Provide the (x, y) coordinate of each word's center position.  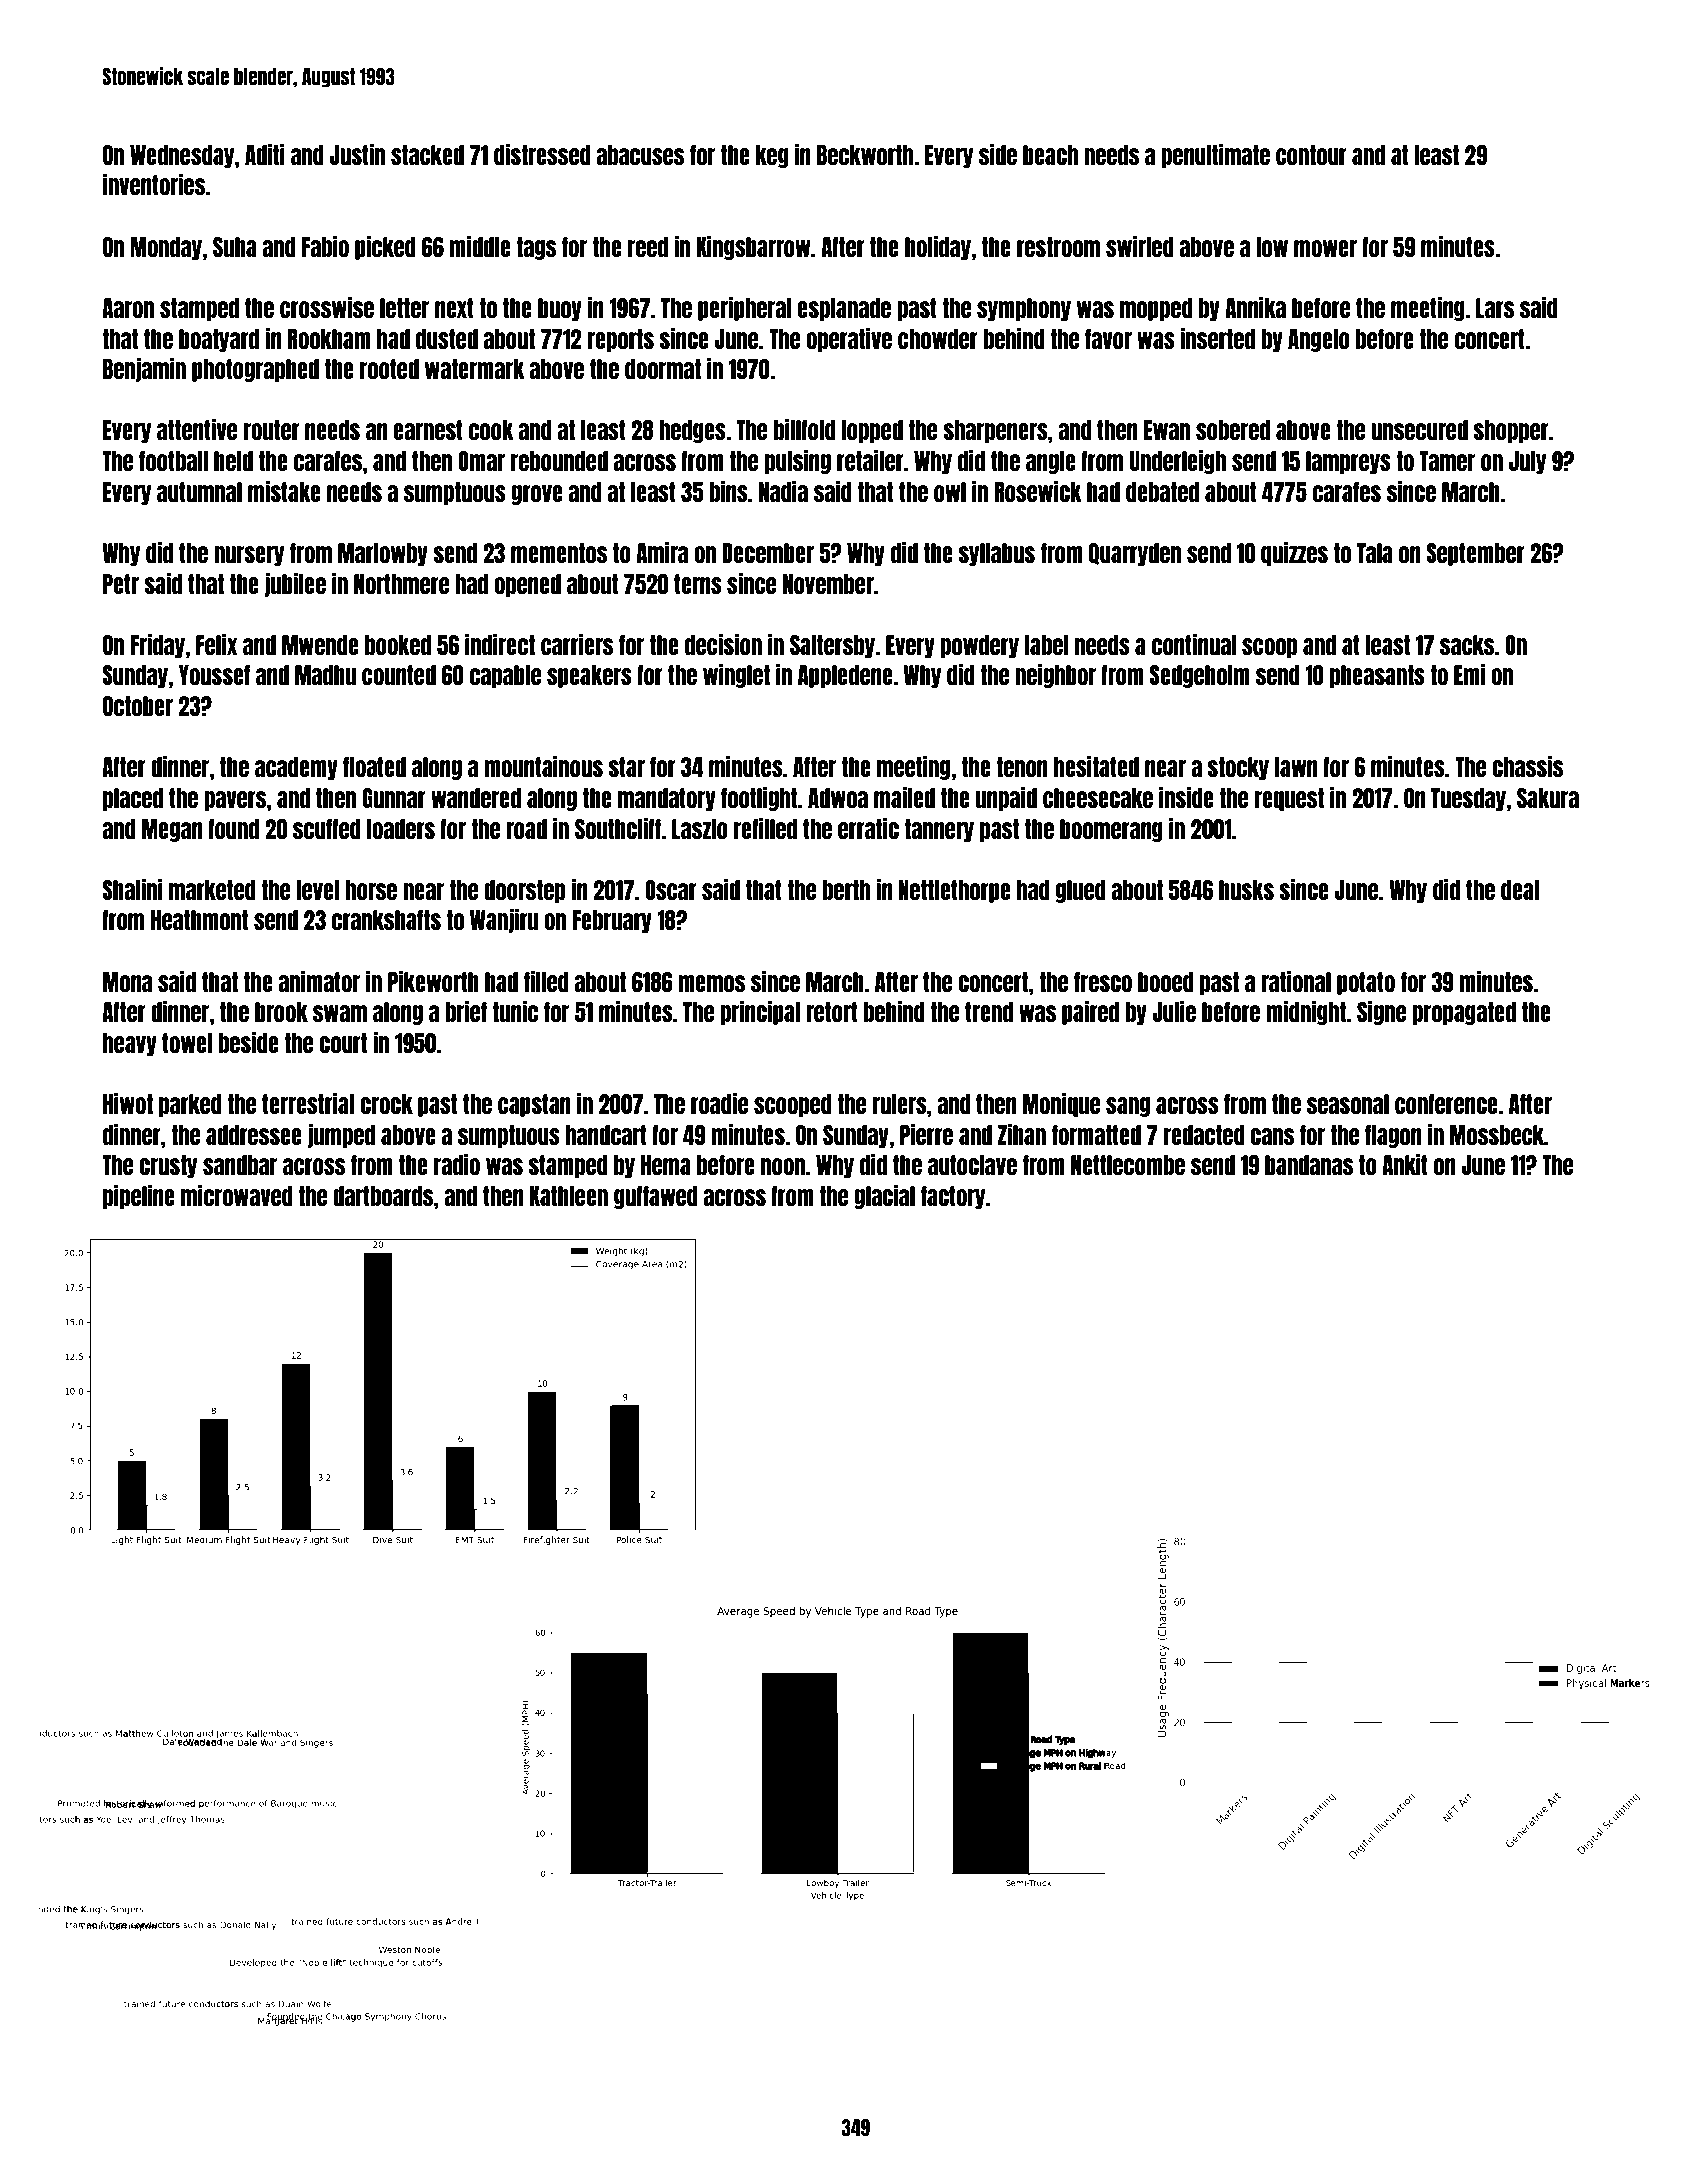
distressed (542, 154)
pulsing (798, 461)
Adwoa (838, 798)
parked (190, 1105)
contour (1311, 155)
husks (1246, 890)
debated (1162, 492)
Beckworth (865, 155)
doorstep (524, 891)
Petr (121, 584)
